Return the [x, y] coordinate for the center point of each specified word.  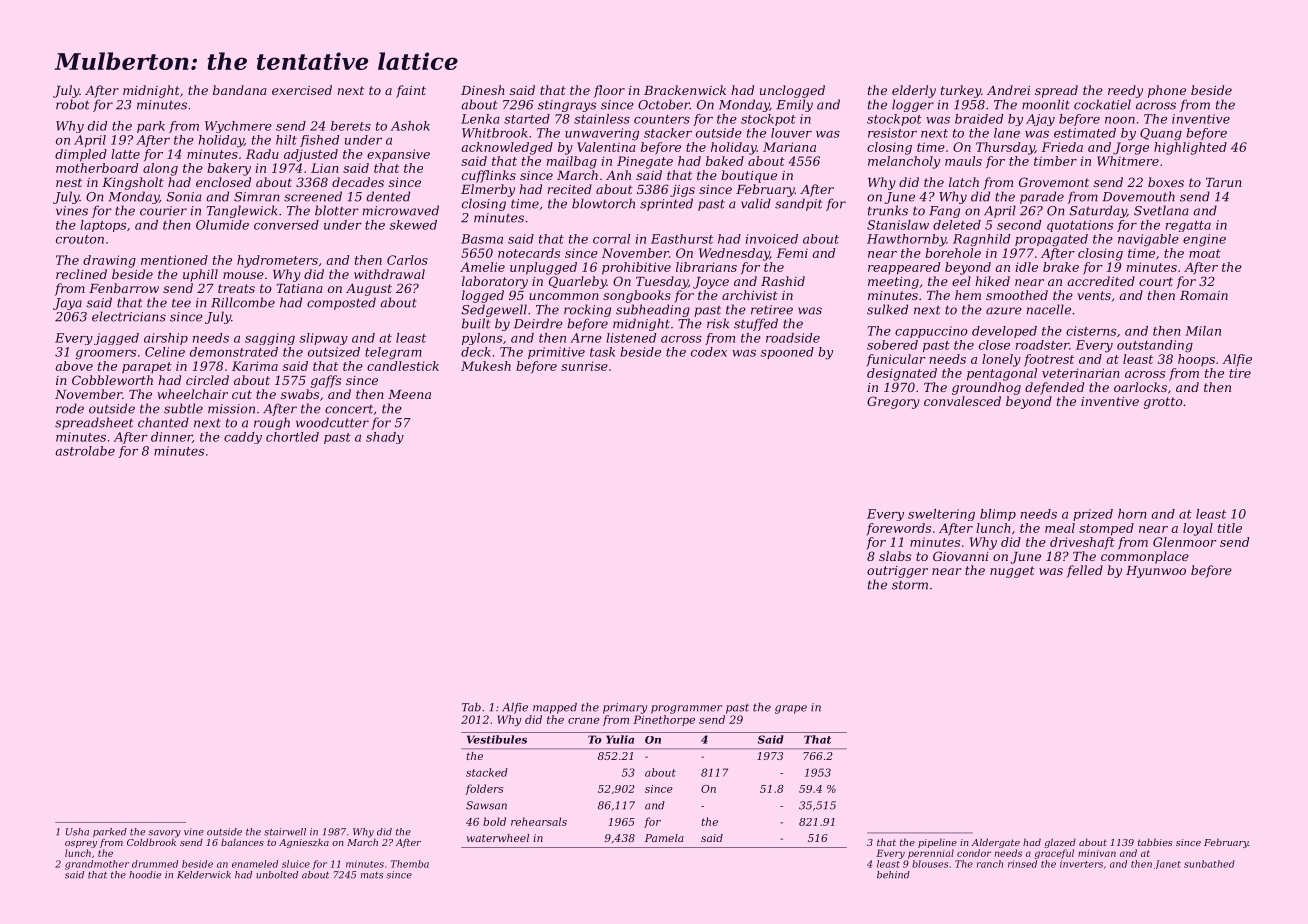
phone [1167, 91]
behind [893, 875]
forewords [899, 529]
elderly [914, 91]
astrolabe [85, 451]
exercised [302, 90]
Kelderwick [204, 875]
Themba [410, 864]
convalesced [962, 401]
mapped [555, 708]
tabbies [1155, 842]
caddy [243, 438]
